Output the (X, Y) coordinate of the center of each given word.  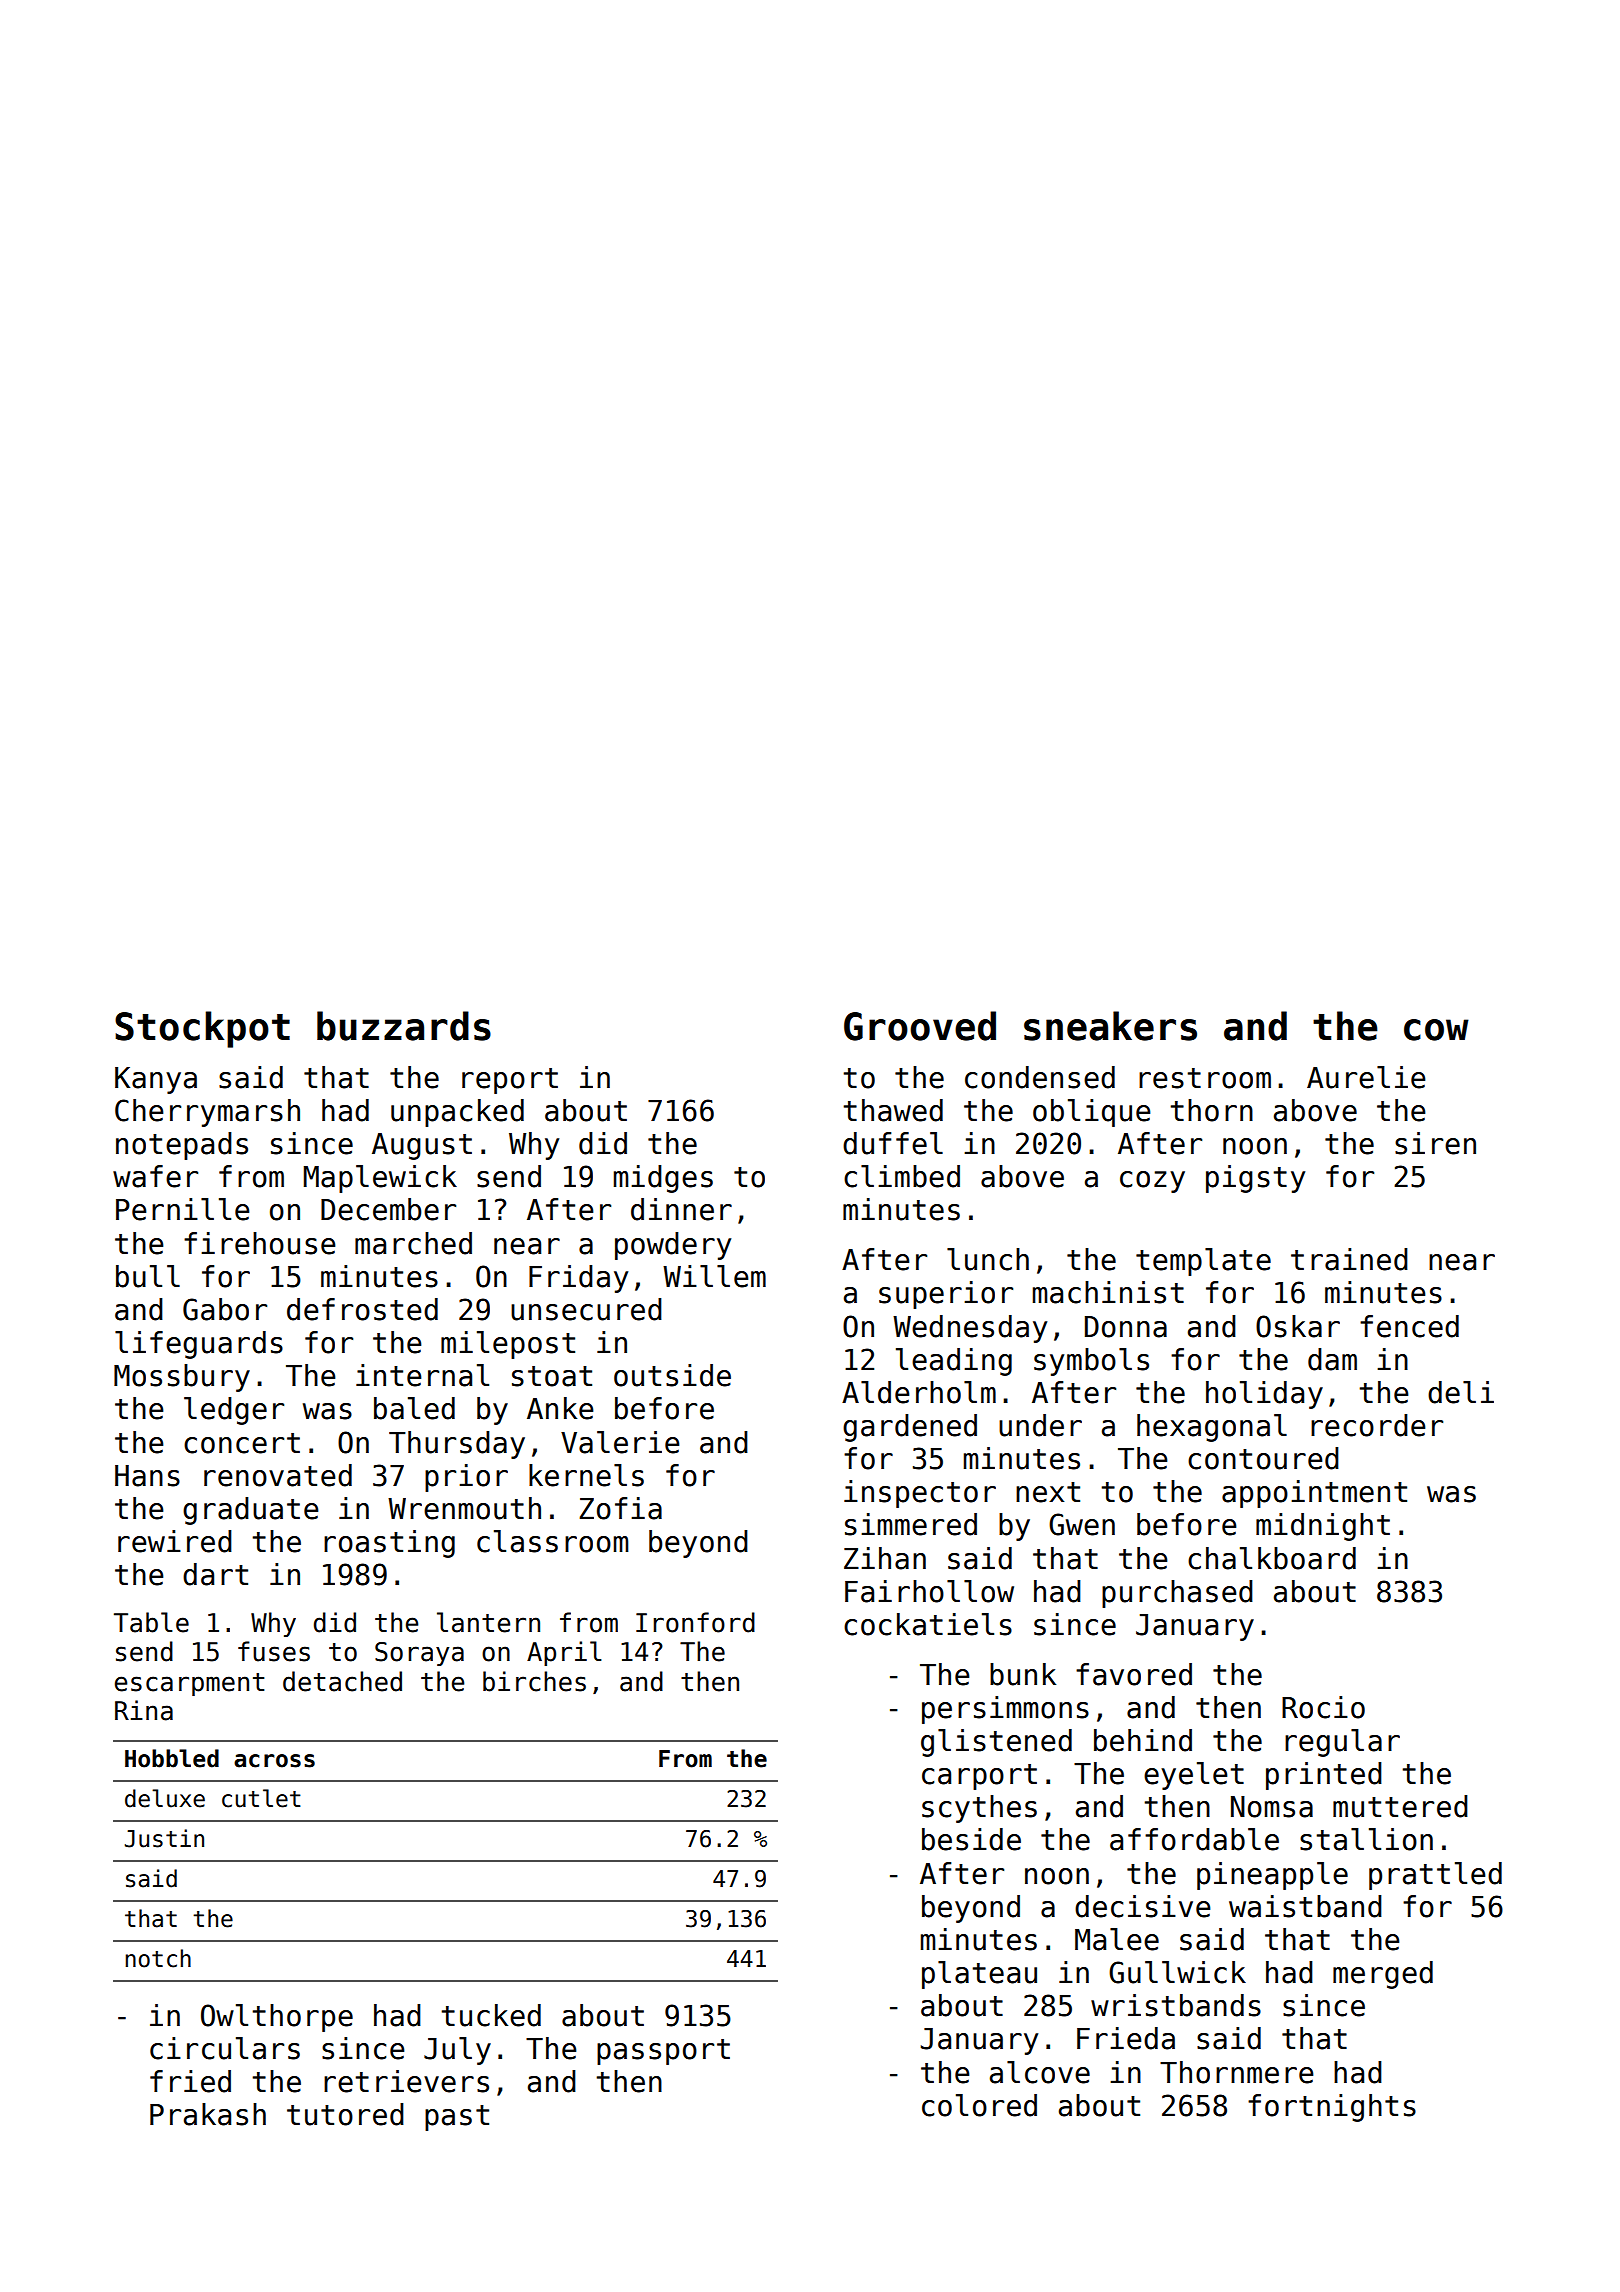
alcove (1040, 2072)
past (457, 2118)
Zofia (620, 1508)
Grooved (920, 1026)
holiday (1264, 1395)
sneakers (1110, 1026)
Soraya (419, 1654)
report (510, 1081)
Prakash (208, 2114)
